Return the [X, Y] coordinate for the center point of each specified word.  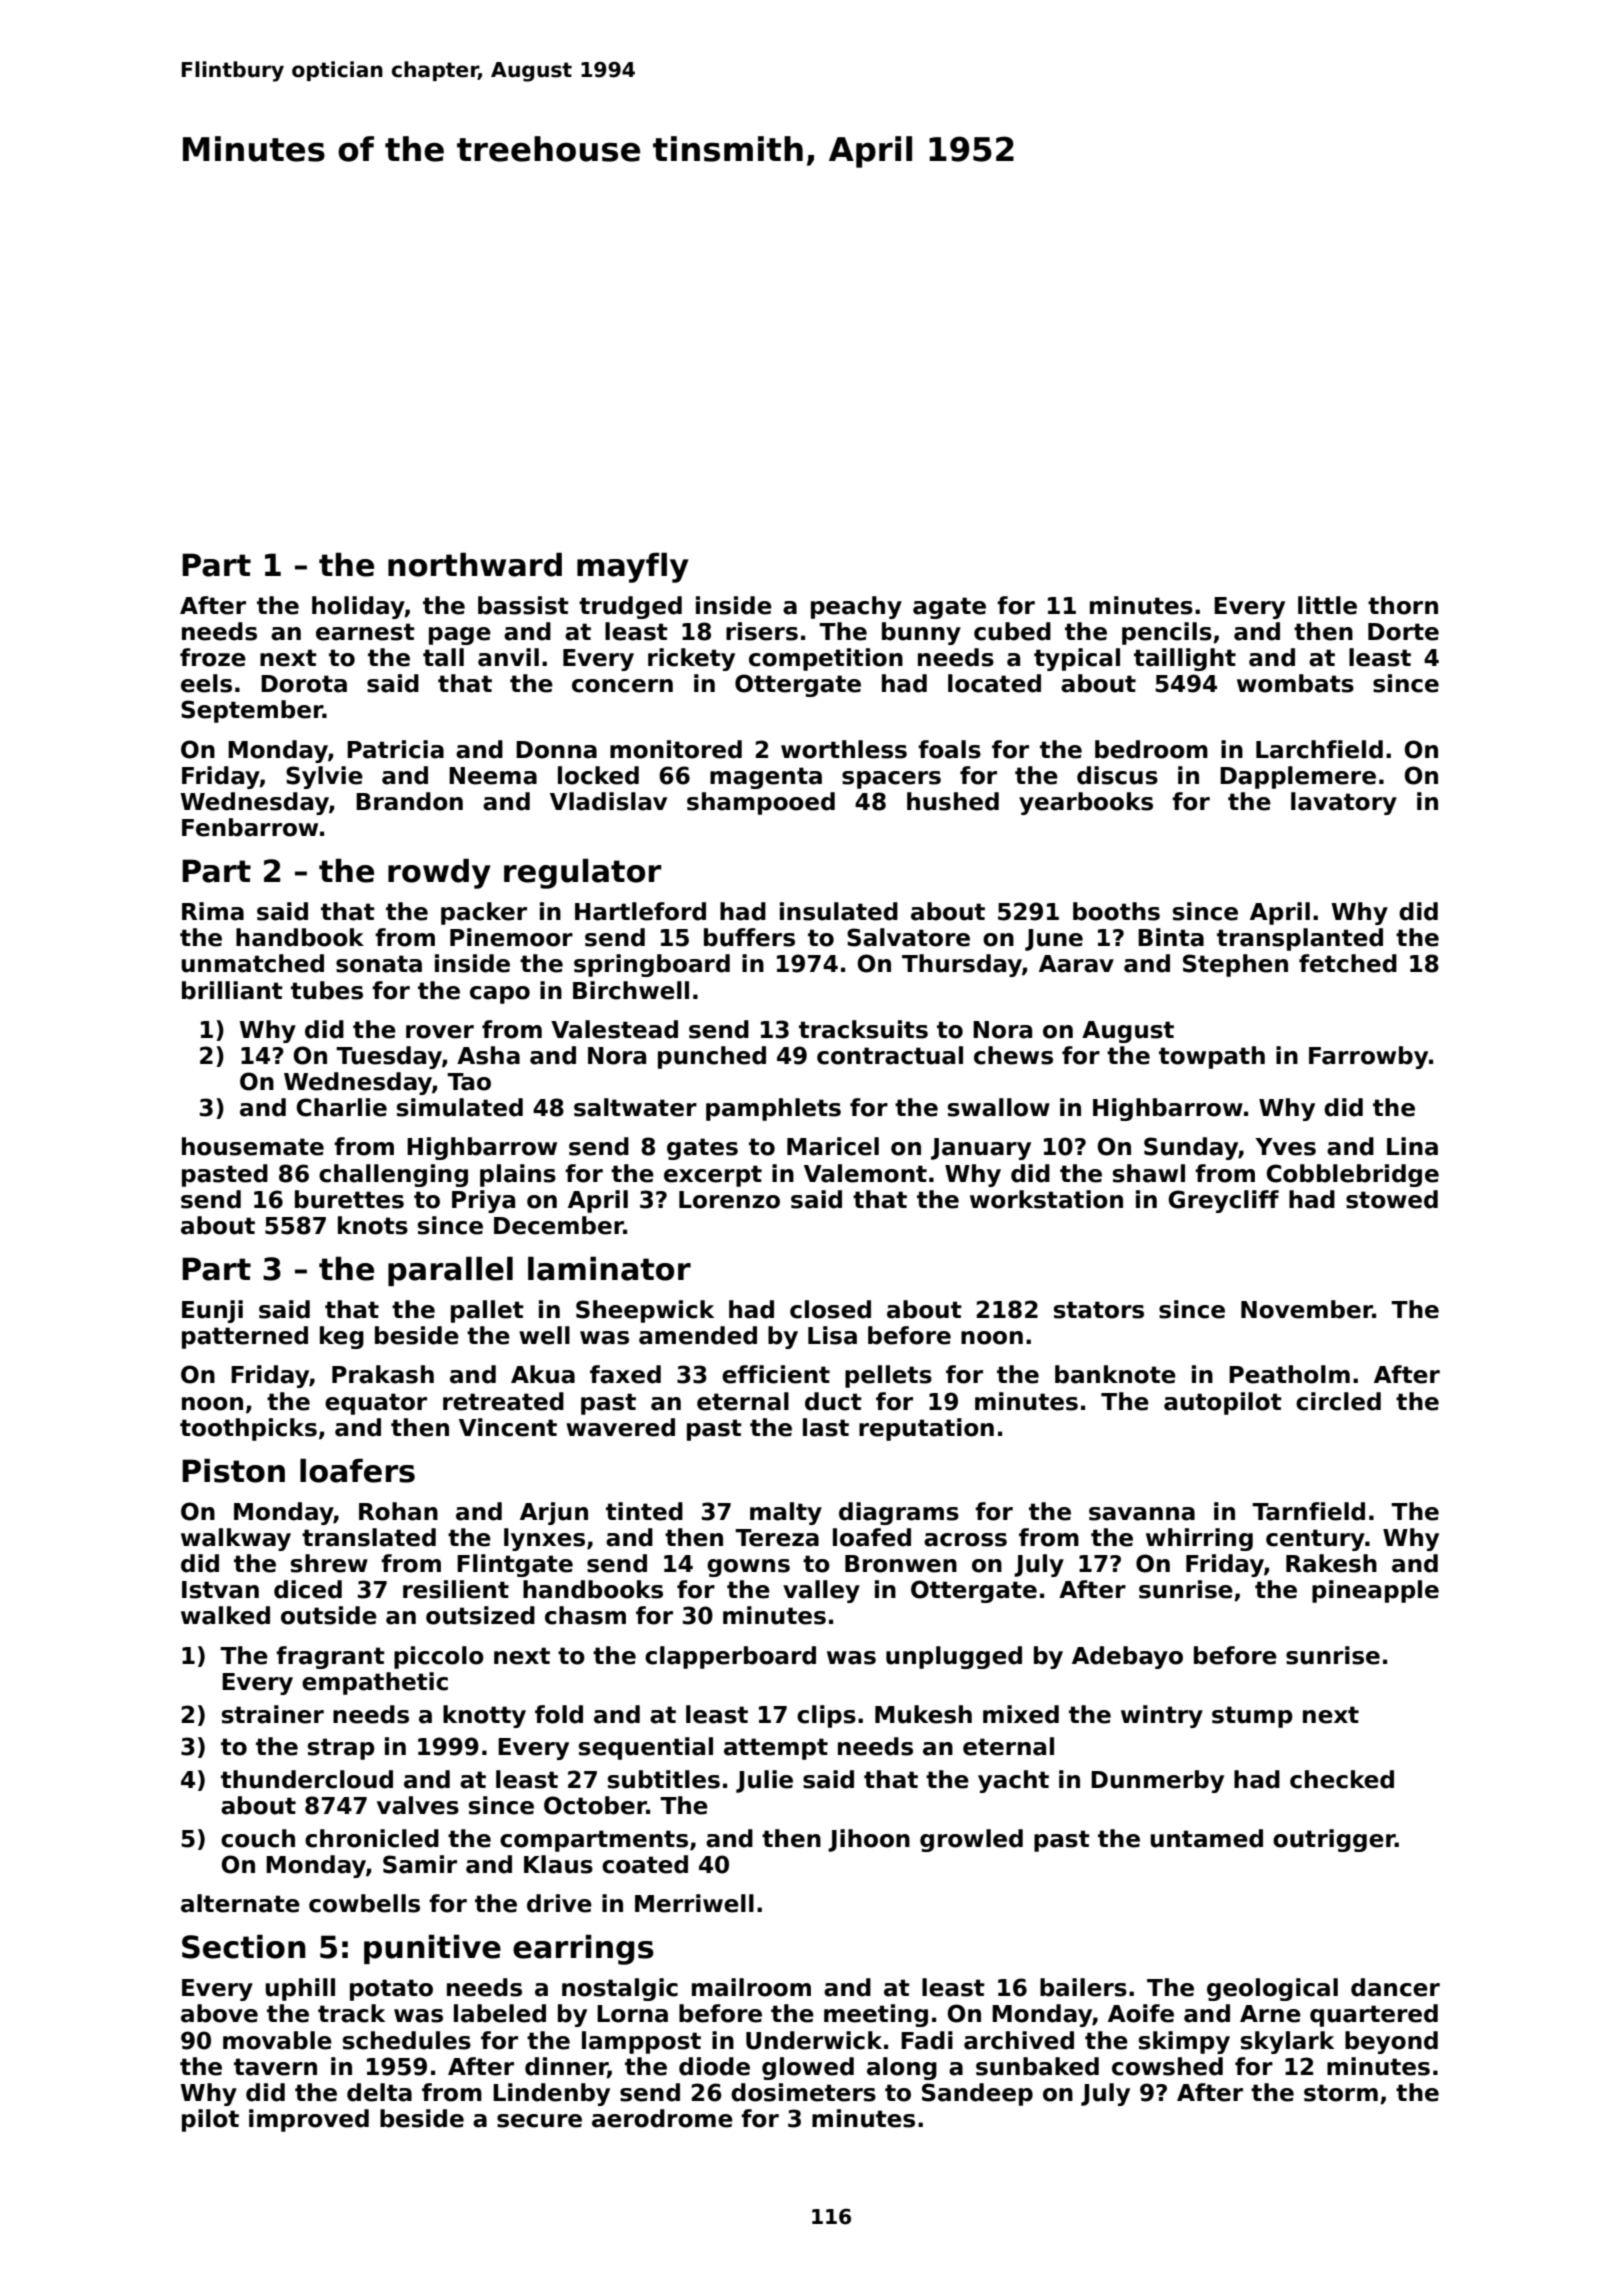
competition [826, 659]
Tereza [777, 1538]
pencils [1167, 633]
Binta [1171, 937]
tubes [327, 990]
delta [379, 2092]
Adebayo [1127, 1657]
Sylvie [324, 777]
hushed [953, 801]
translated [369, 1537]
